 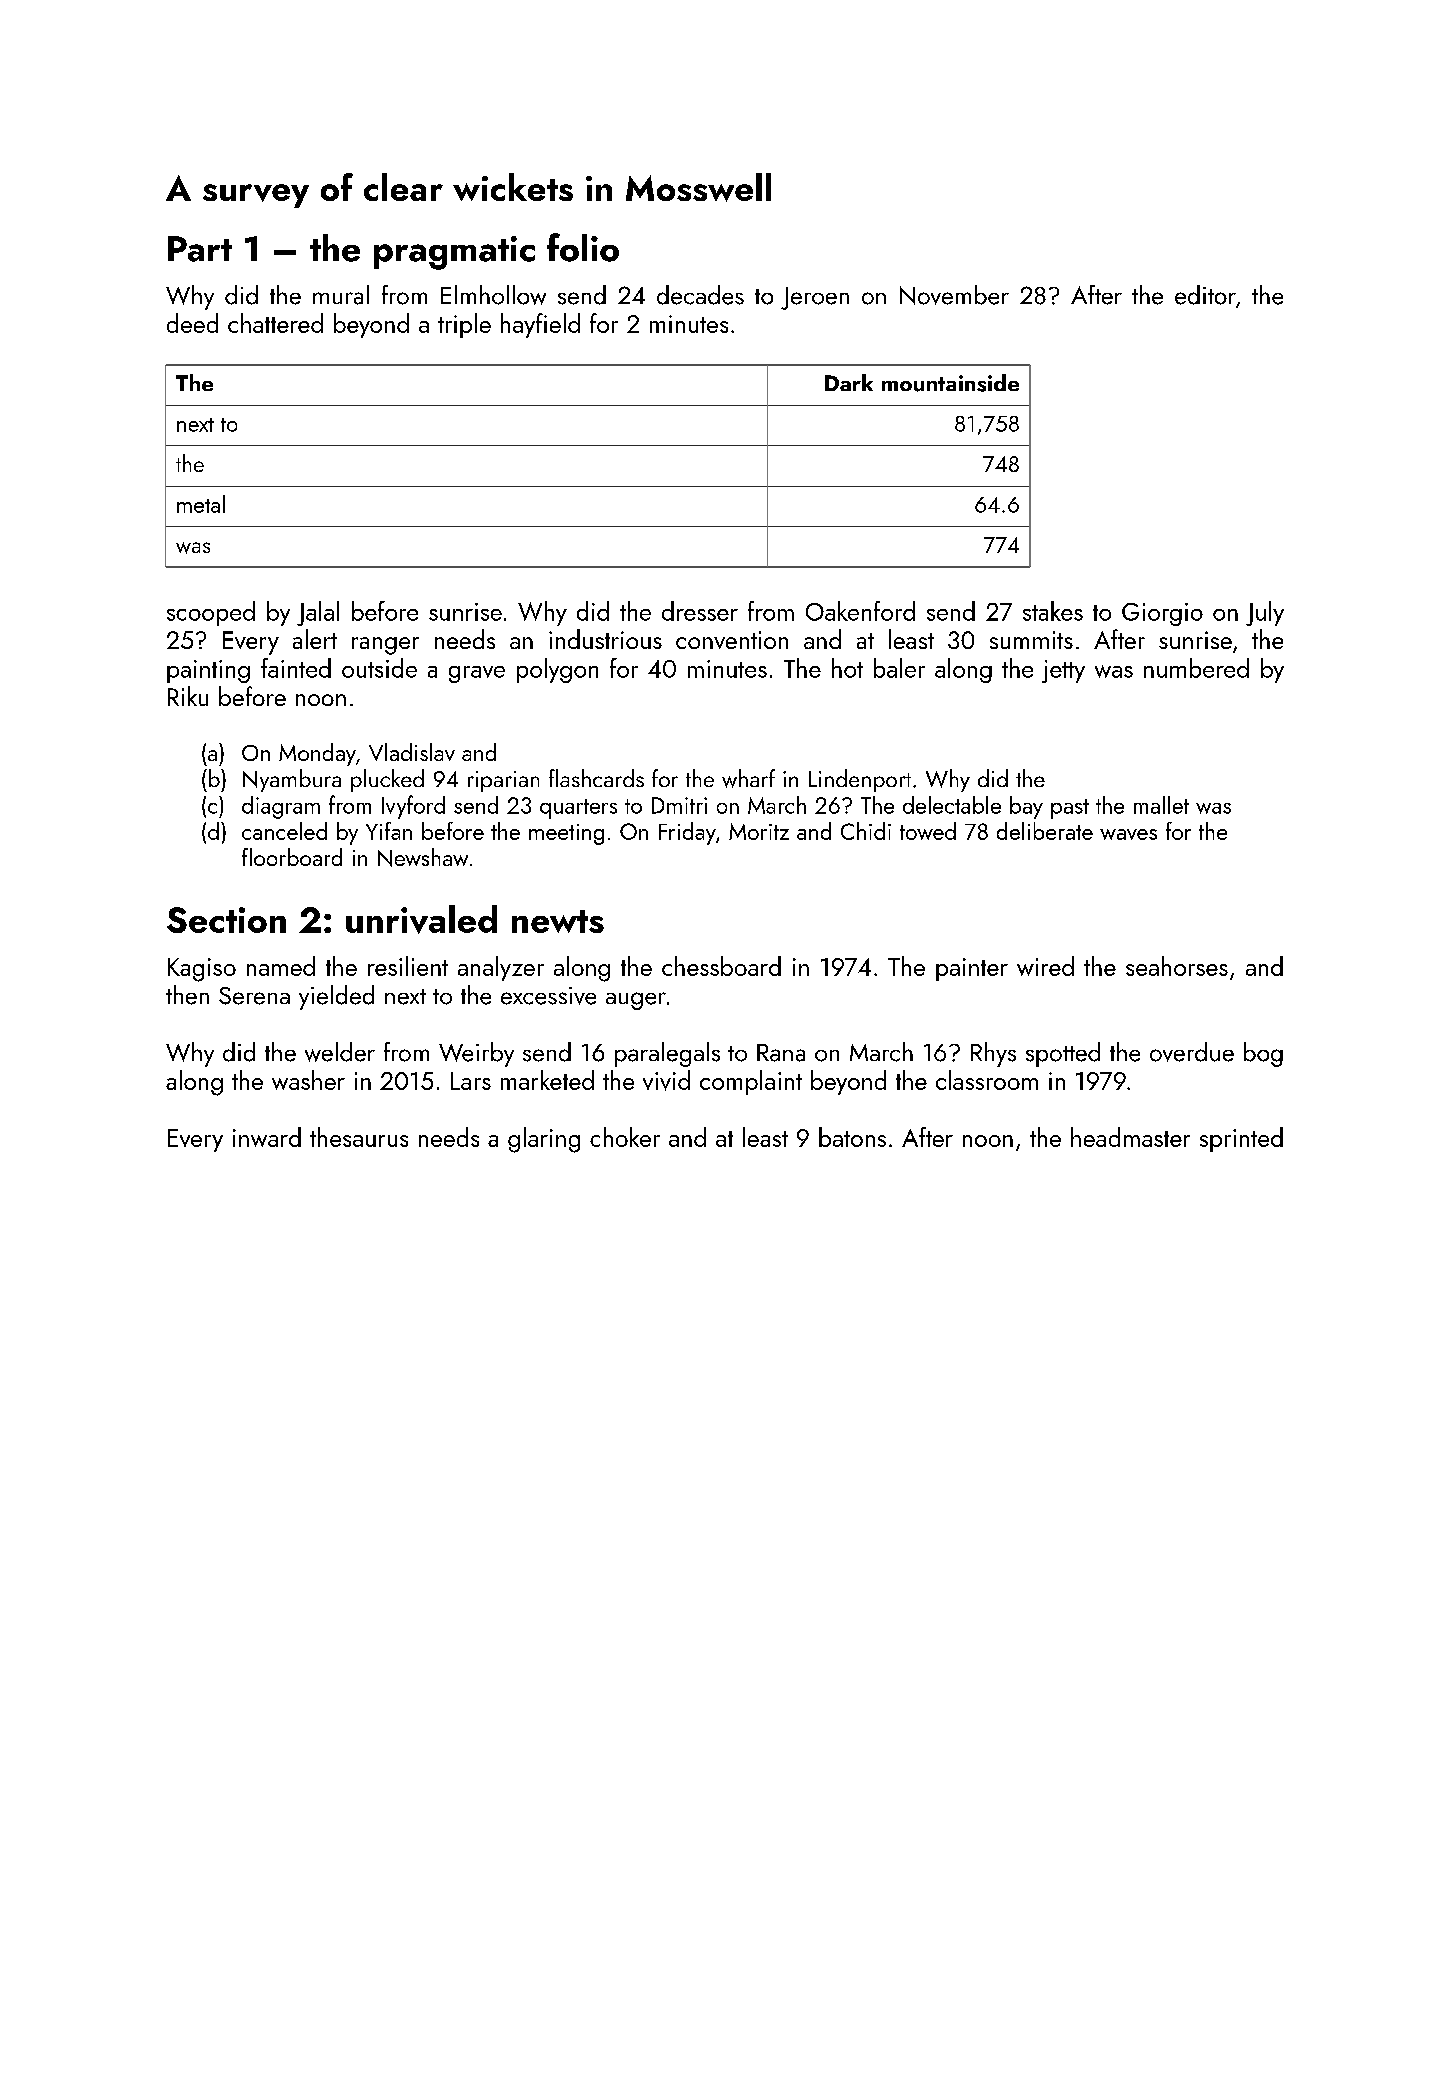 I want to click on editor, so click(x=1205, y=295).
